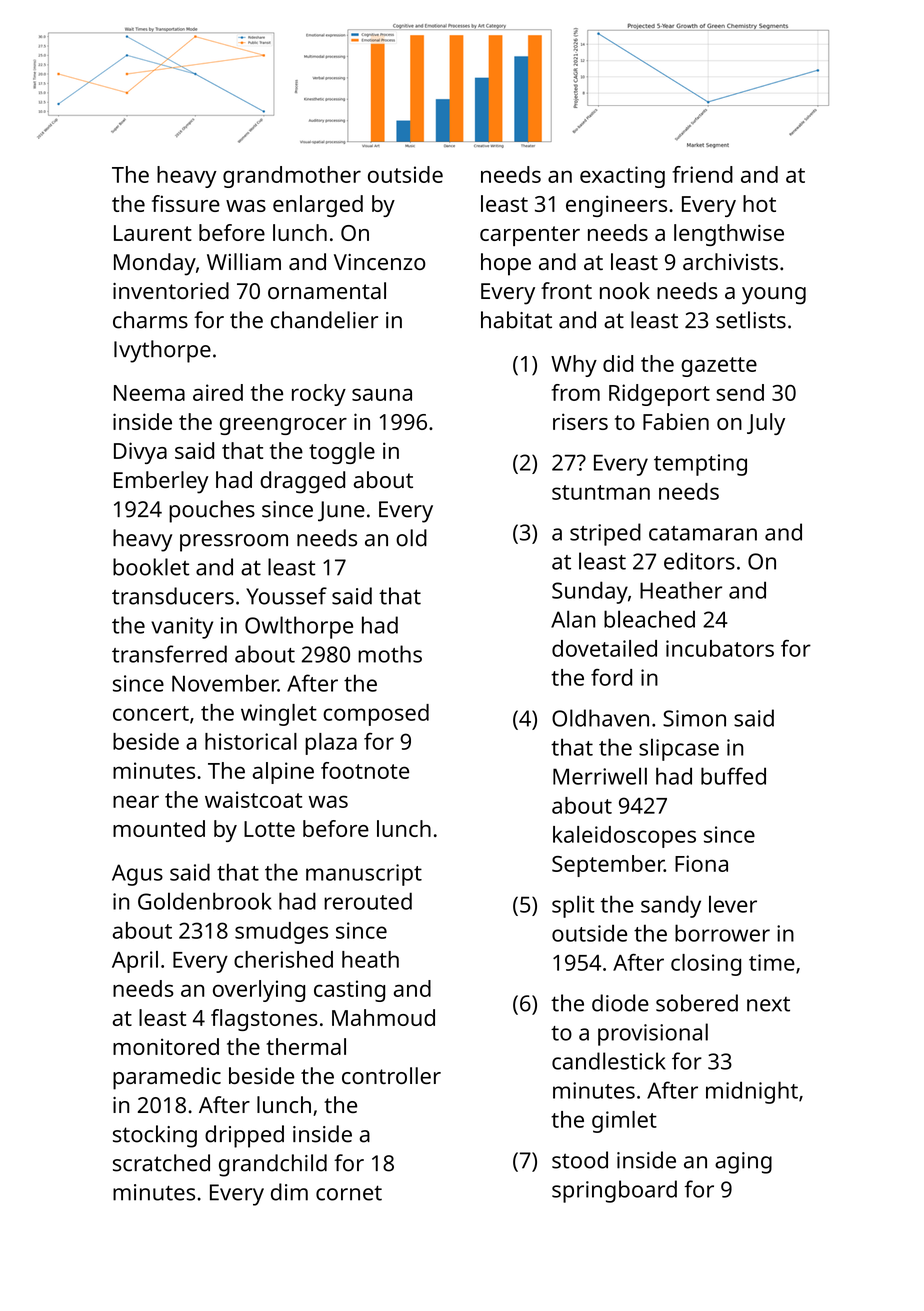 The height and width of the screenshot is (1311, 924). What do you see at coordinates (624, 837) in the screenshot?
I see `kaleidoscopes` at bounding box center [624, 837].
